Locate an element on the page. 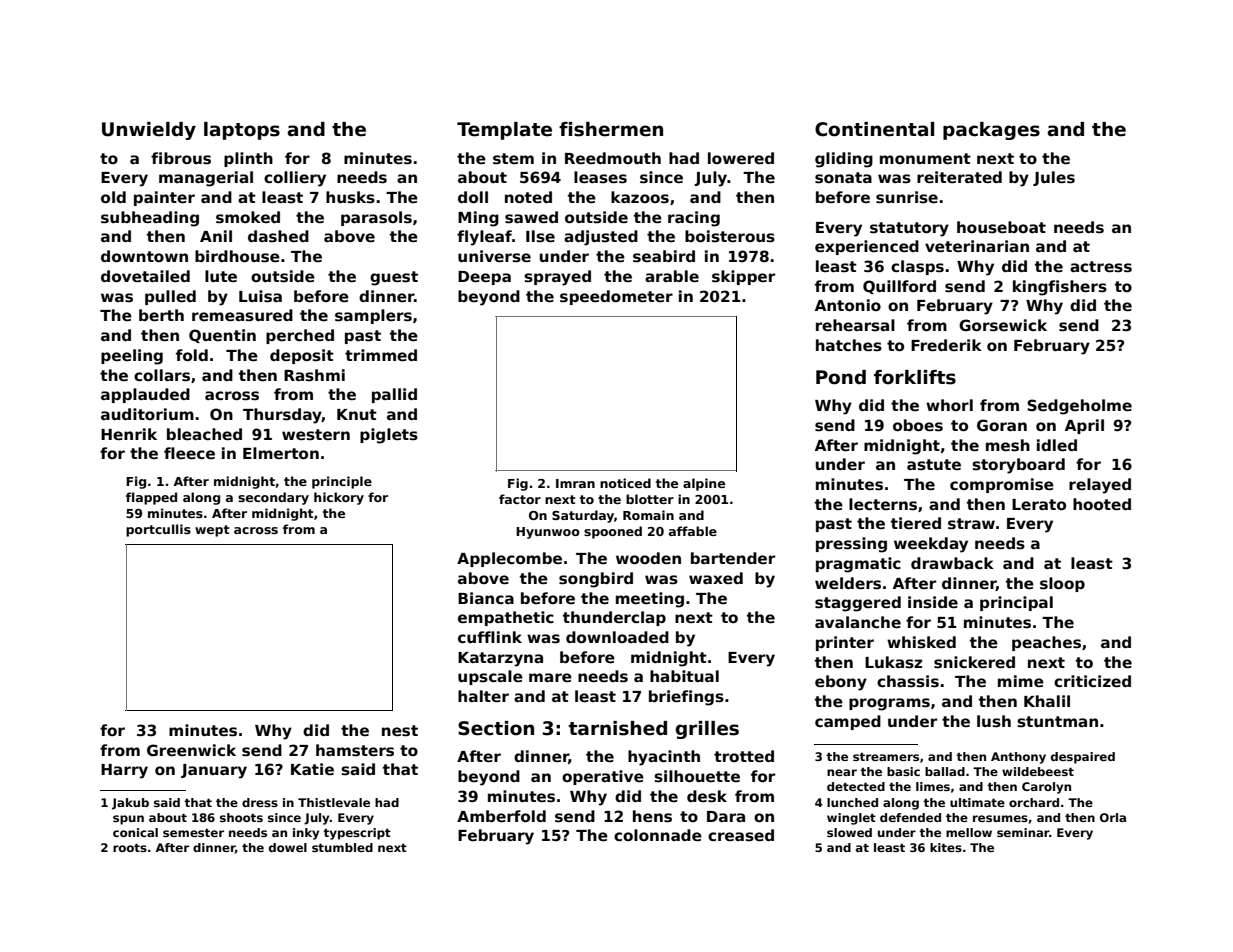 The width and height of the document is (1233, 952). criticized is located at coordinates (1092, 681).
